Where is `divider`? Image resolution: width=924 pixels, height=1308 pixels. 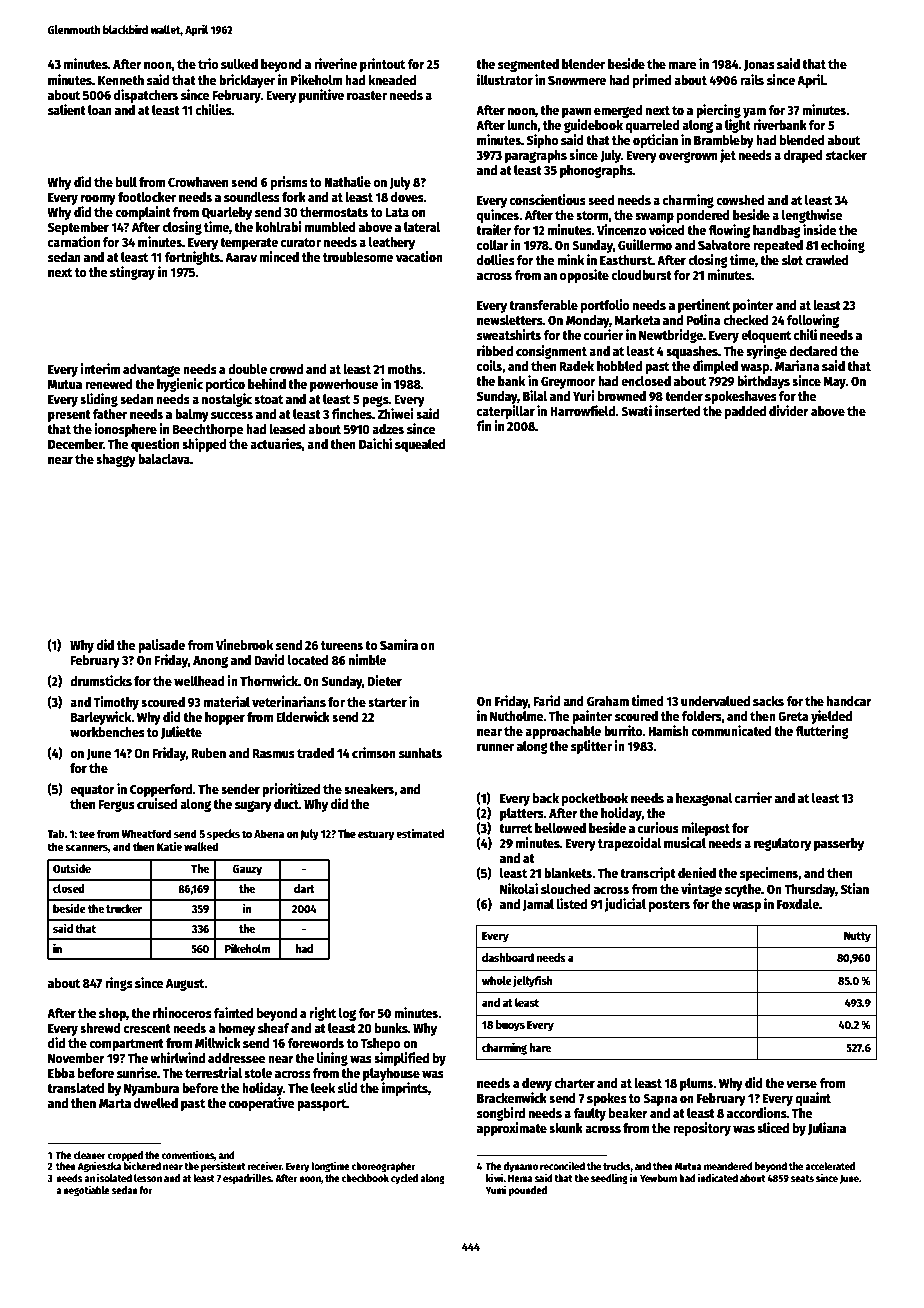
divider is located at coordinates (789, 410).
